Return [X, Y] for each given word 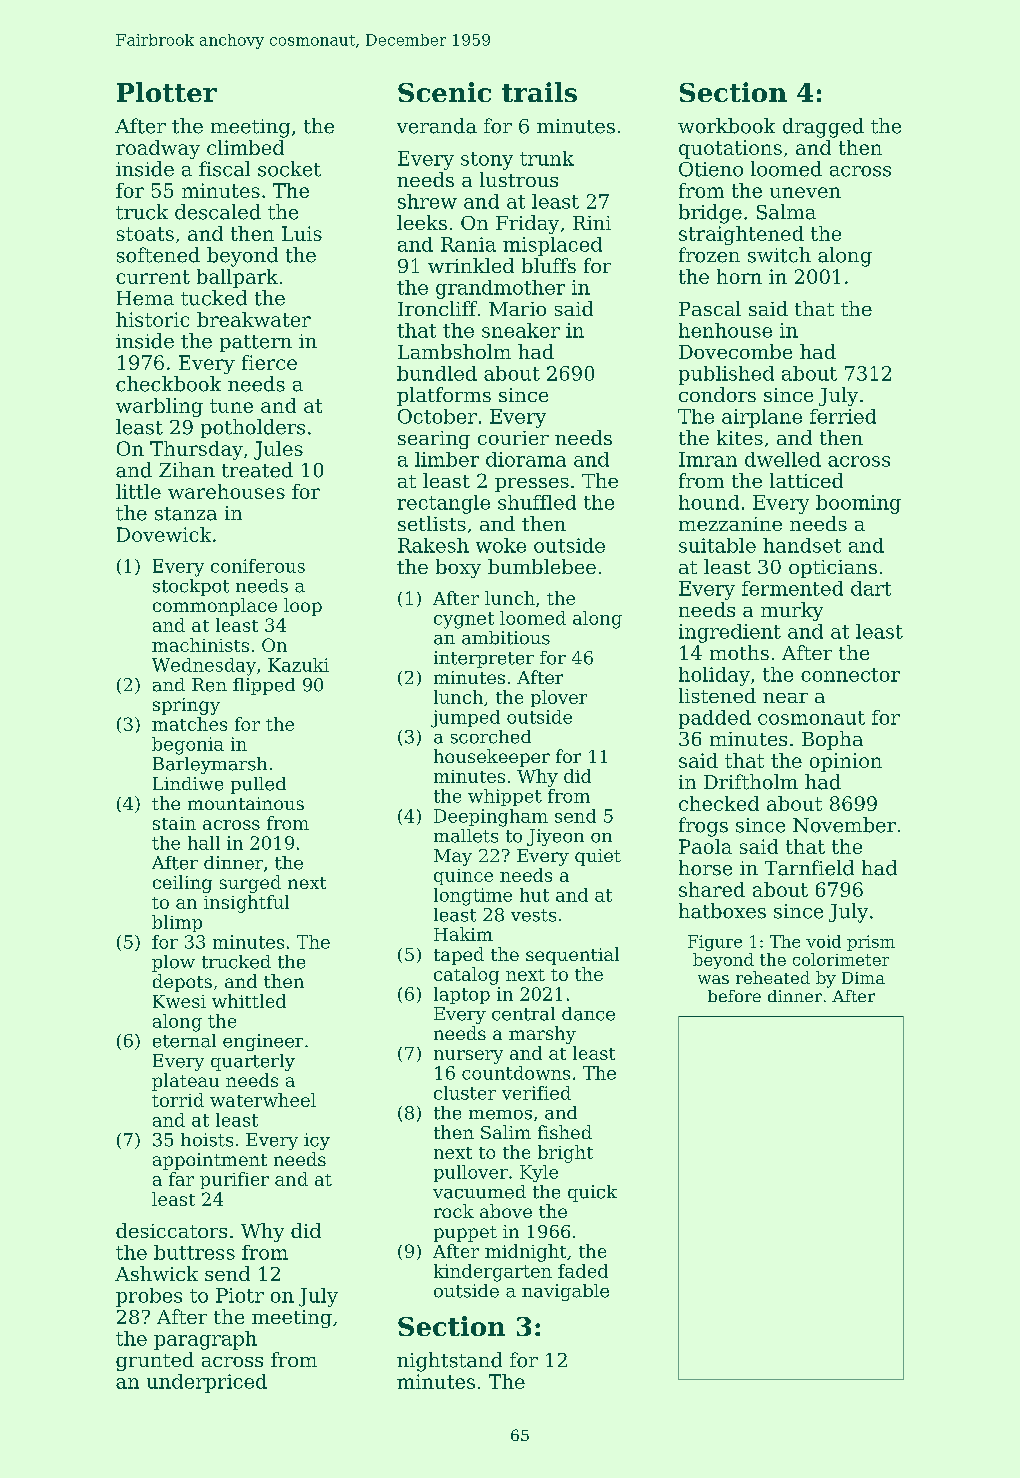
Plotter [167, 92]
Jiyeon [555, 837]
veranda [437, 126]
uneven [805, 192]
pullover [471, 1173]
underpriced [207, 1383]
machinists [200, 645]
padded [715, 719]
